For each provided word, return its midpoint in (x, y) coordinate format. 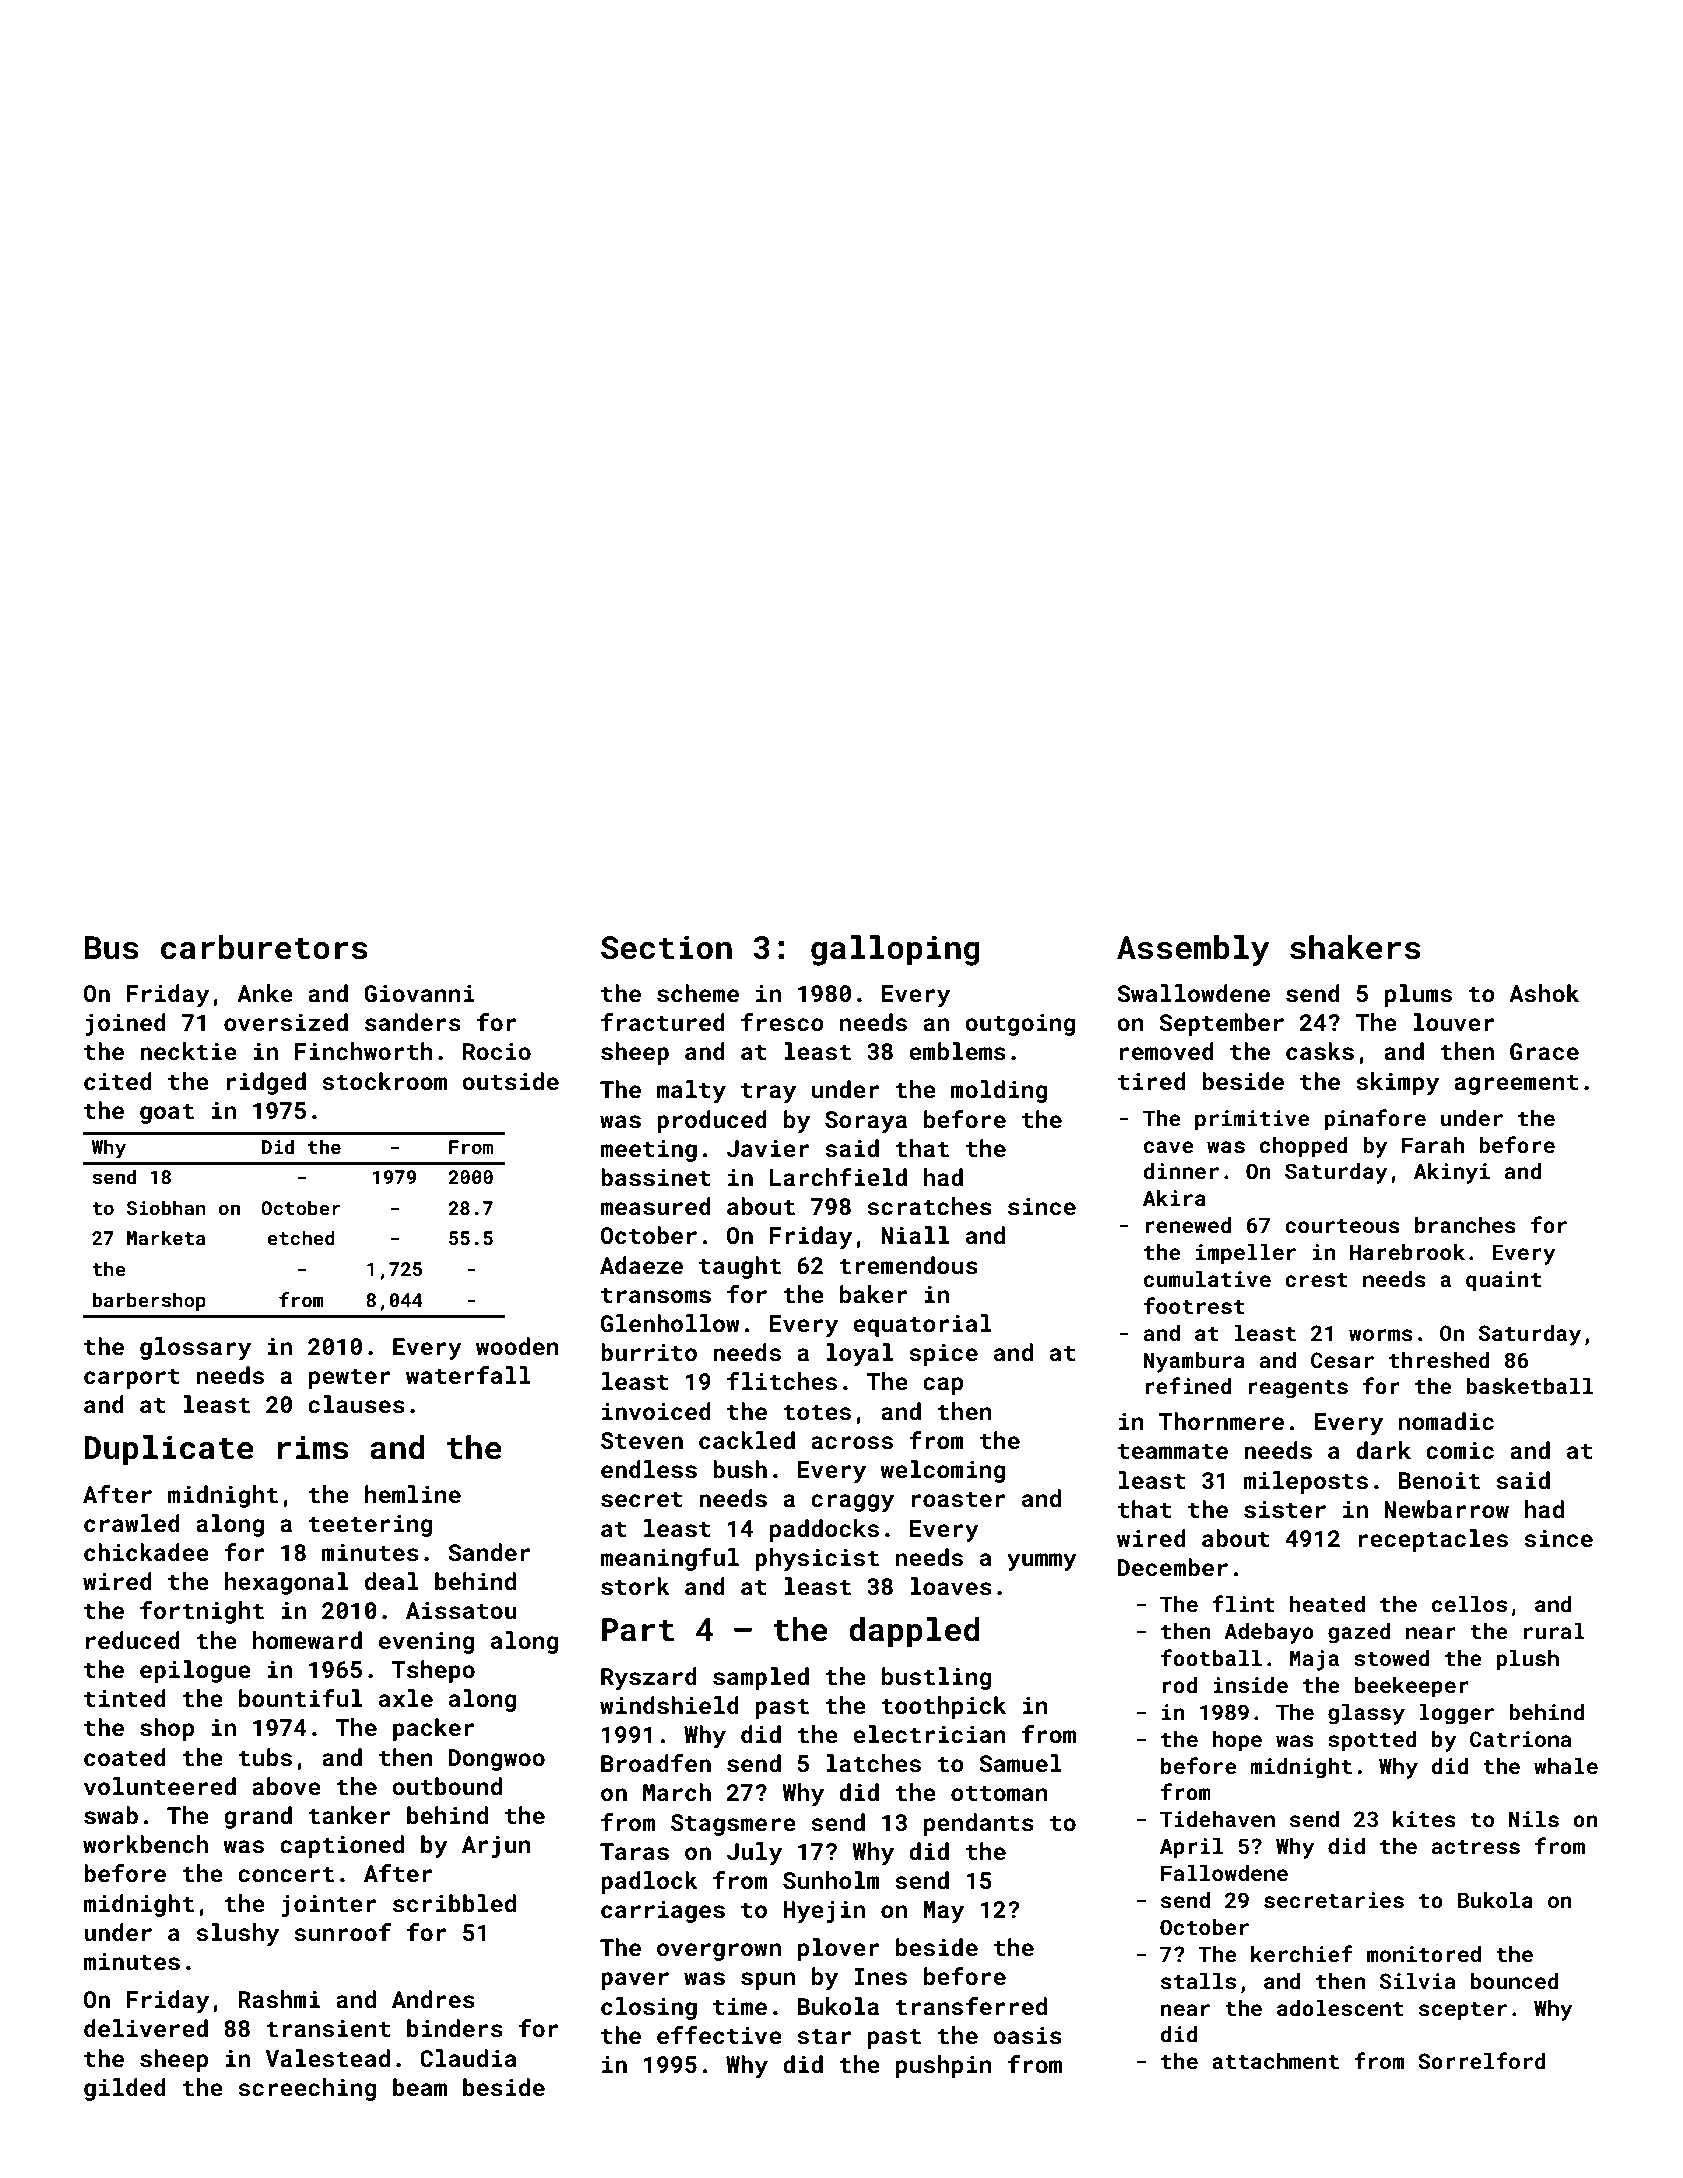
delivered (146, 2028)
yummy (1042, 1562)
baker (873, 1294)
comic (1460, 1450)
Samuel (1020, 1763)
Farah (1433, 1145)
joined (125, 1024)
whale (1566, 1766)
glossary (195, 1348)
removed (1167, 1051)
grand (258, 1817)
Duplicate (169, 1450)
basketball (1529, 1386)
